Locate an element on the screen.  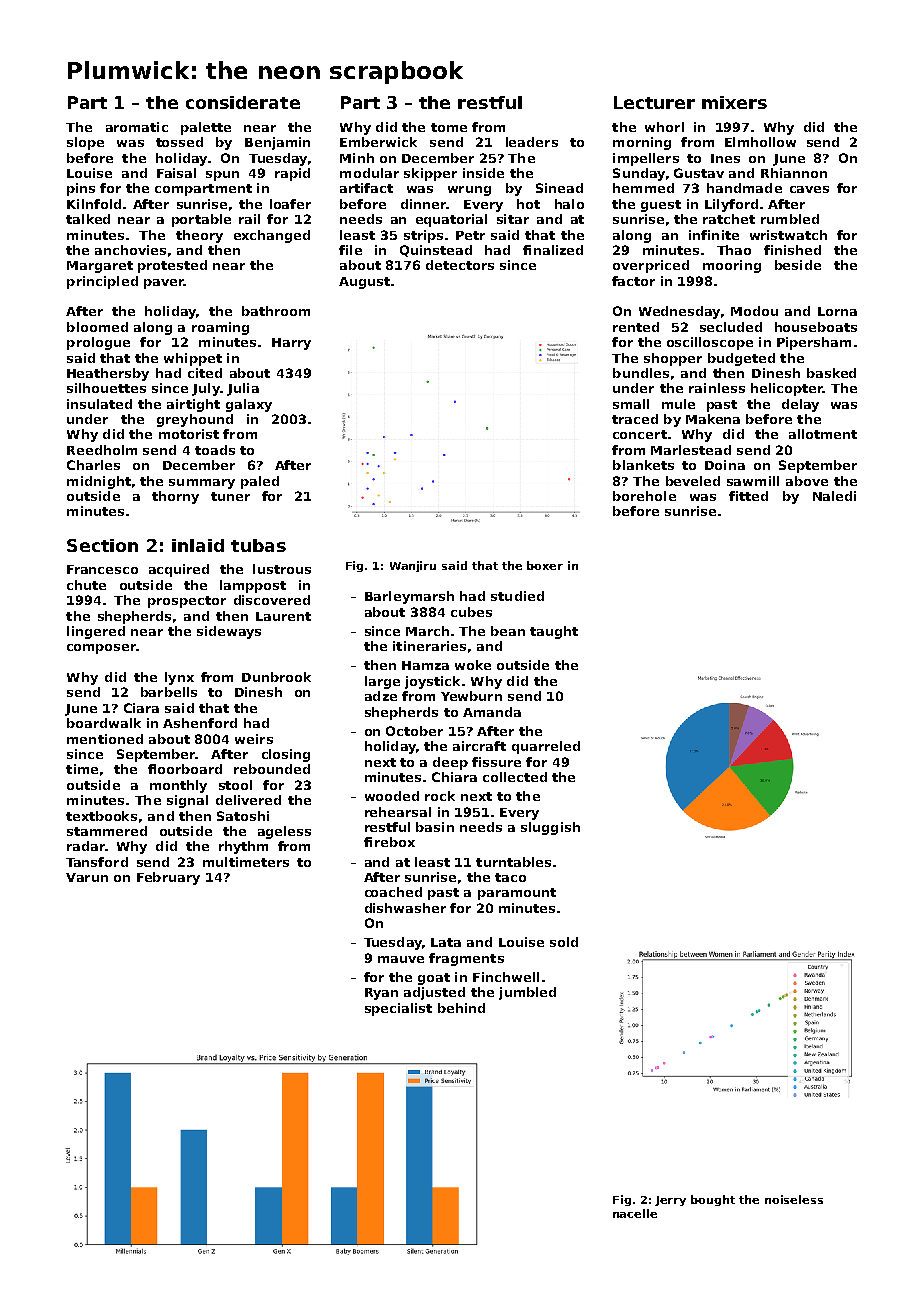
lustrous is located at coordinates (282, 569).
